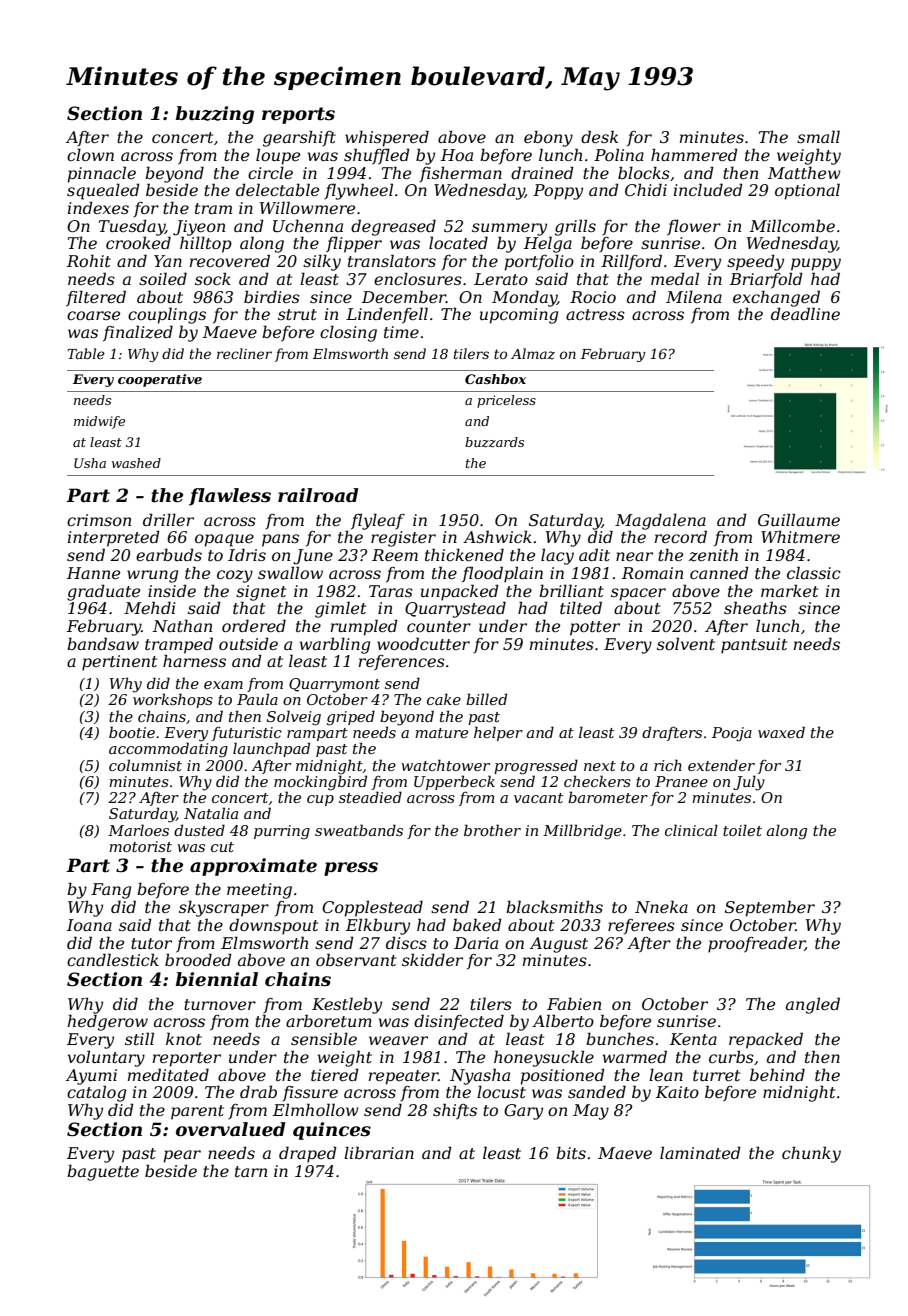  I want to click on baked, so click(477, 924).
